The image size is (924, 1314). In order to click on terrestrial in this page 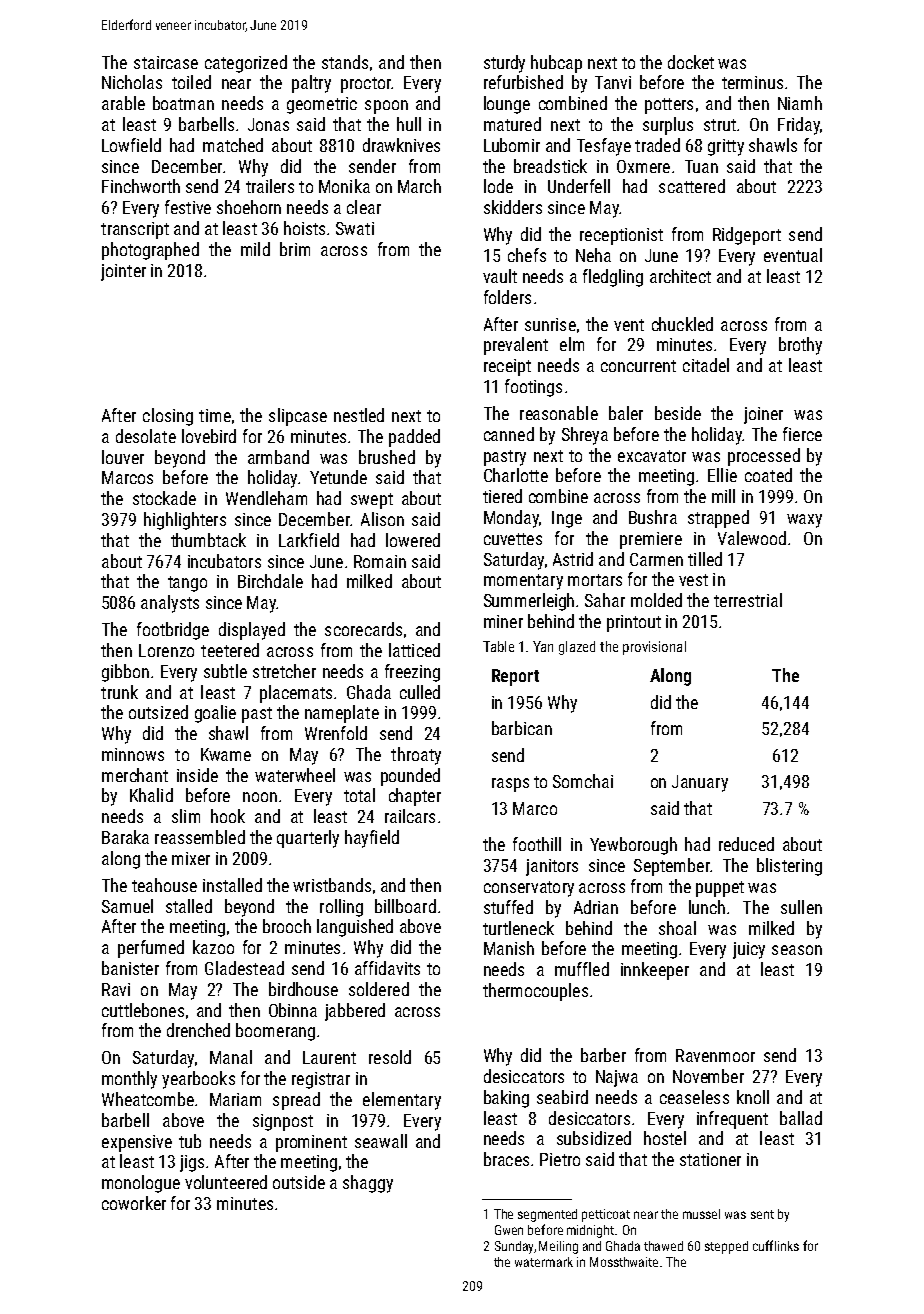, I will do `click(748, 600)`.
